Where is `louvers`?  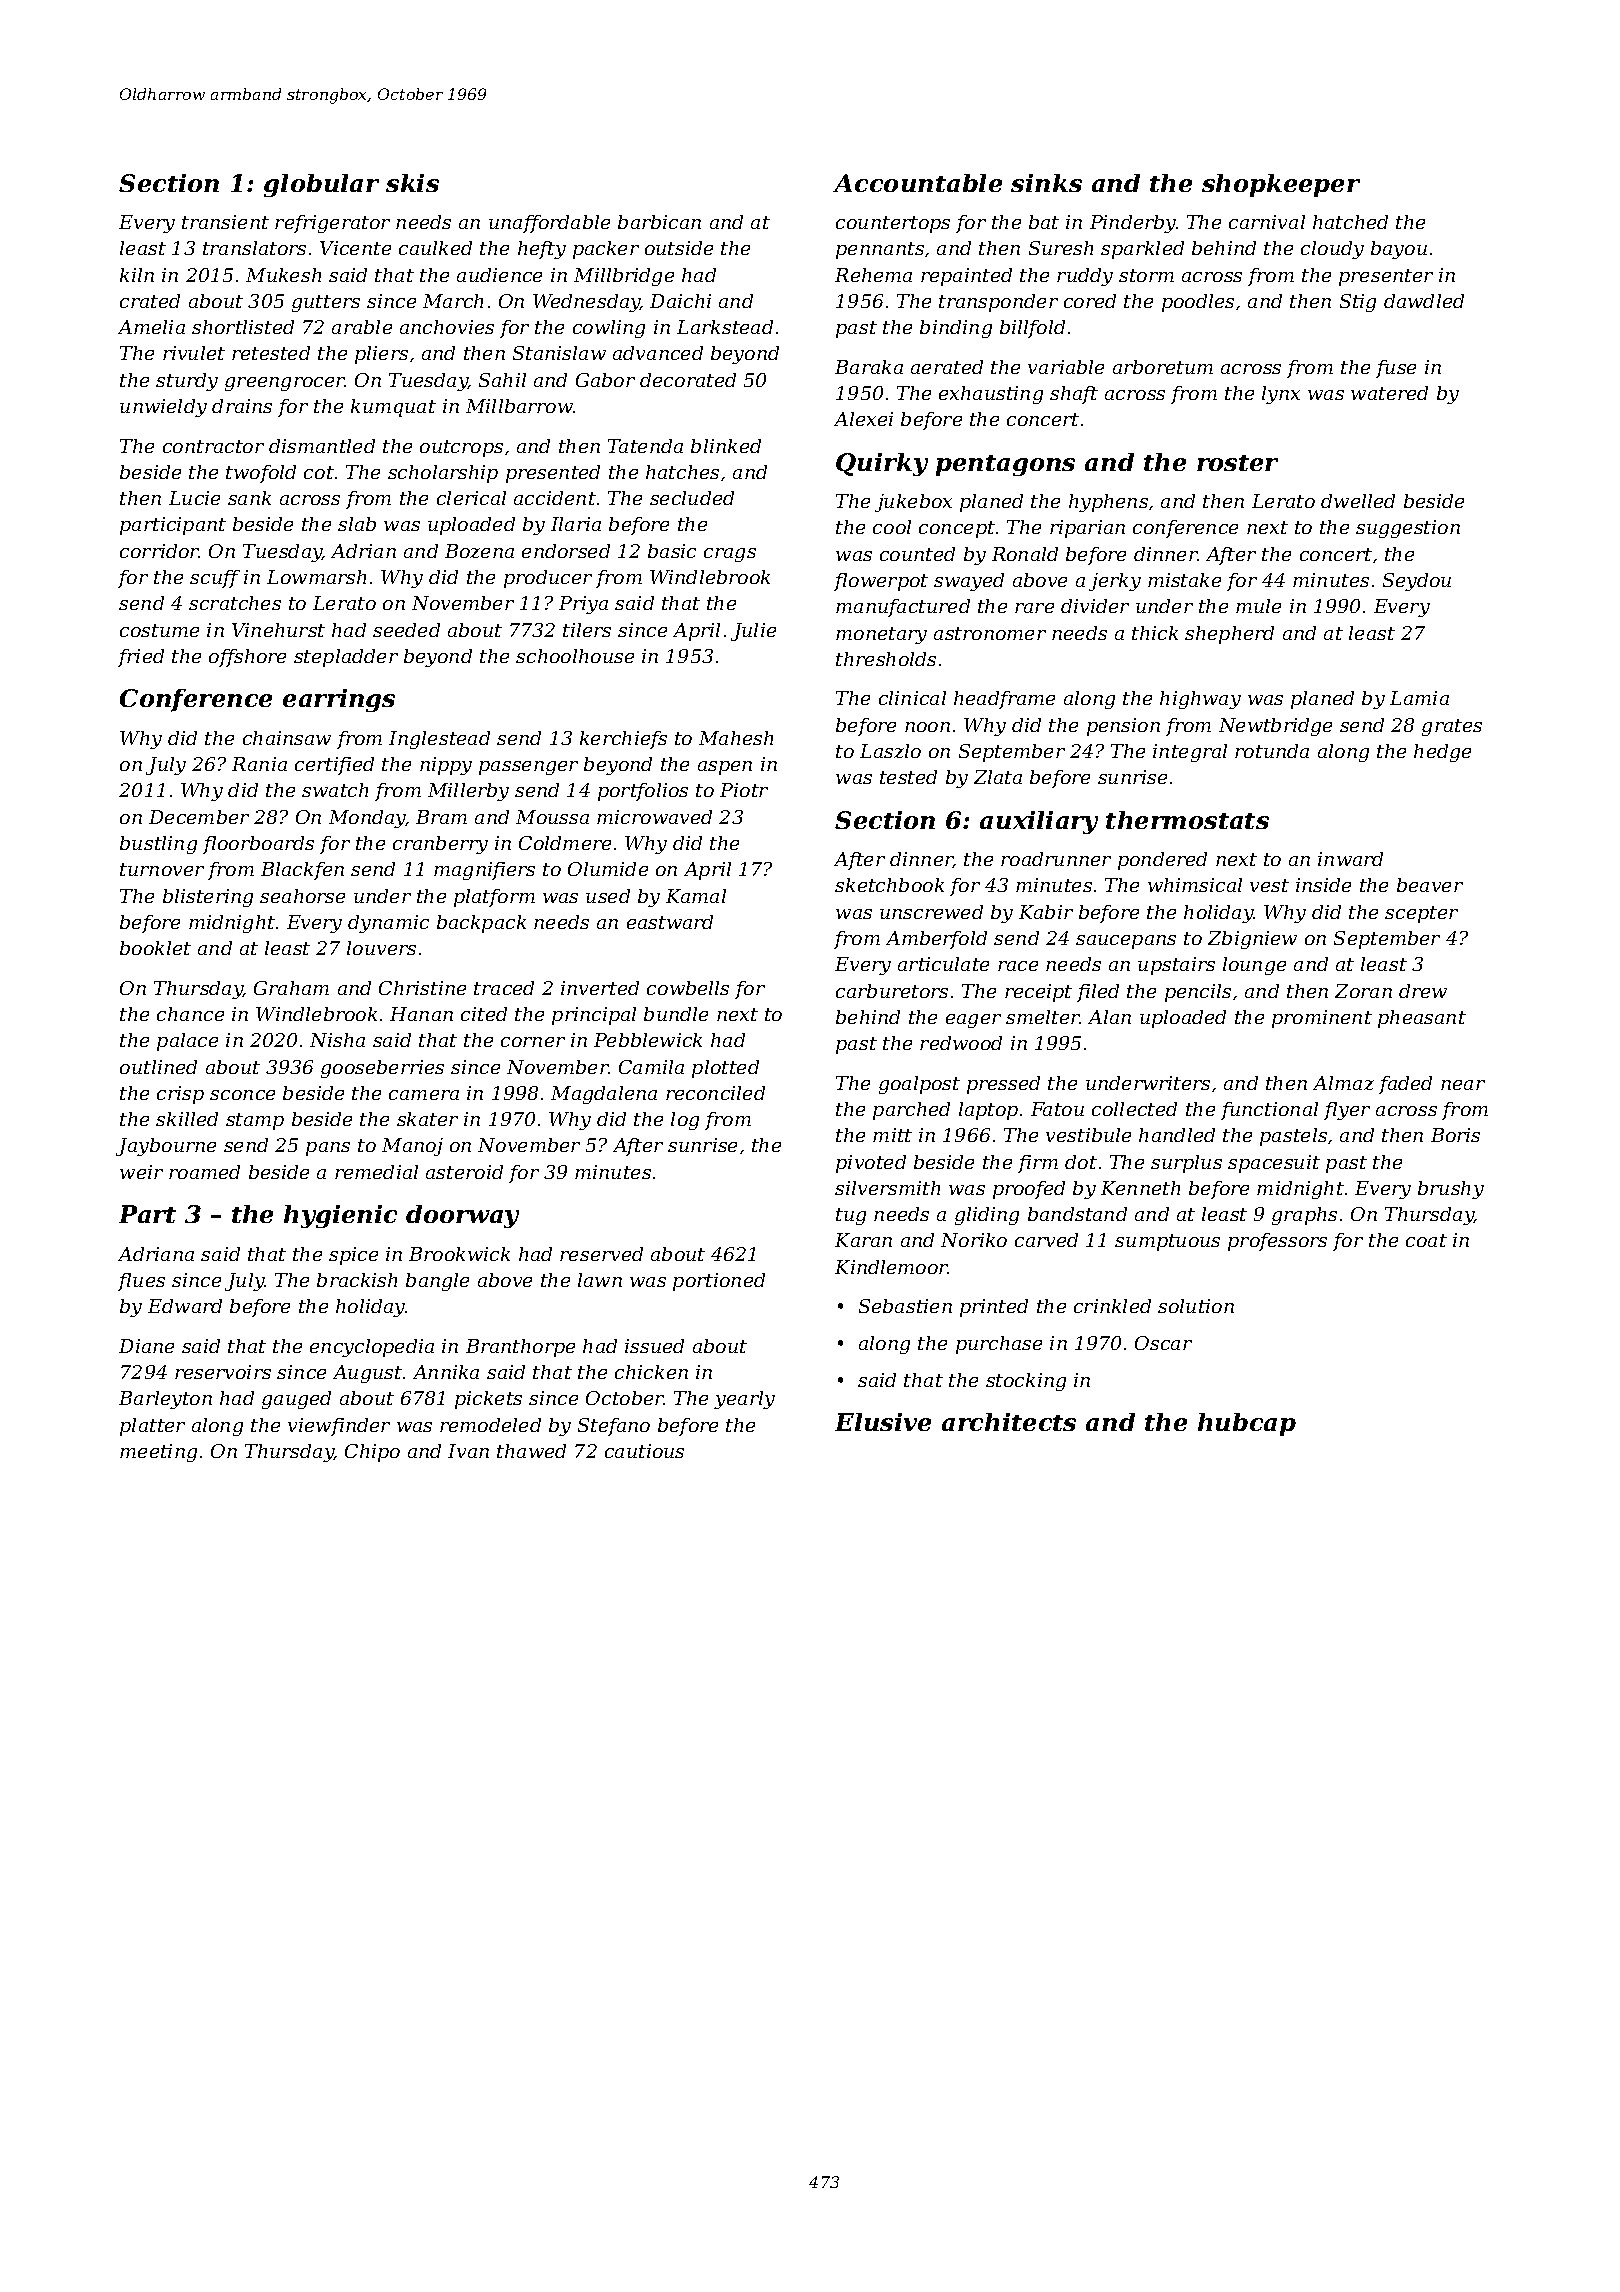
louvers is located at coordinates (381, 948).
